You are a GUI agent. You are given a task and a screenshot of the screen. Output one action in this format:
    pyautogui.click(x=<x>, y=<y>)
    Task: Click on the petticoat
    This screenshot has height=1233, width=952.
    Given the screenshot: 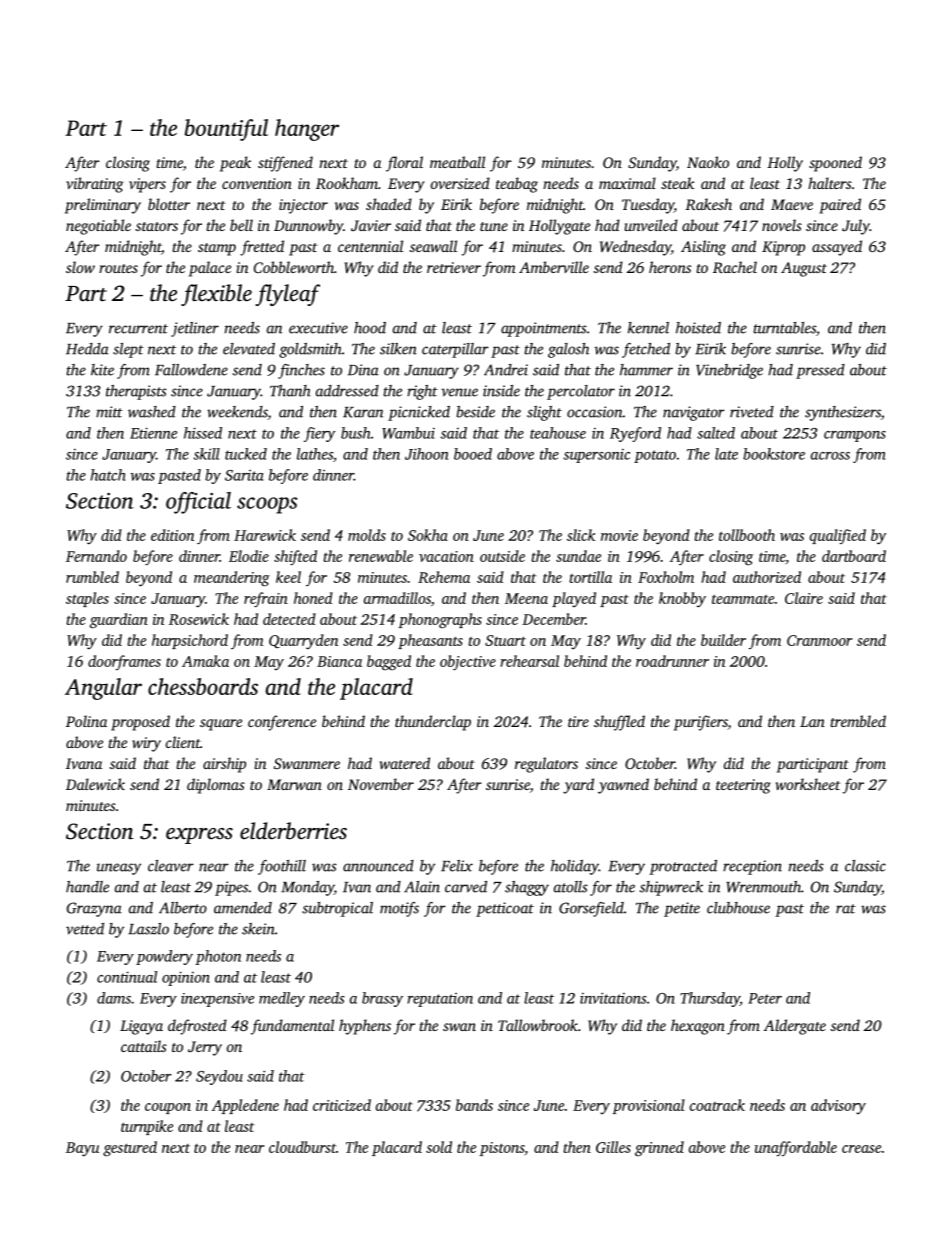 What is the action you would take?
    pyautogui.click(x=505, y=909)
